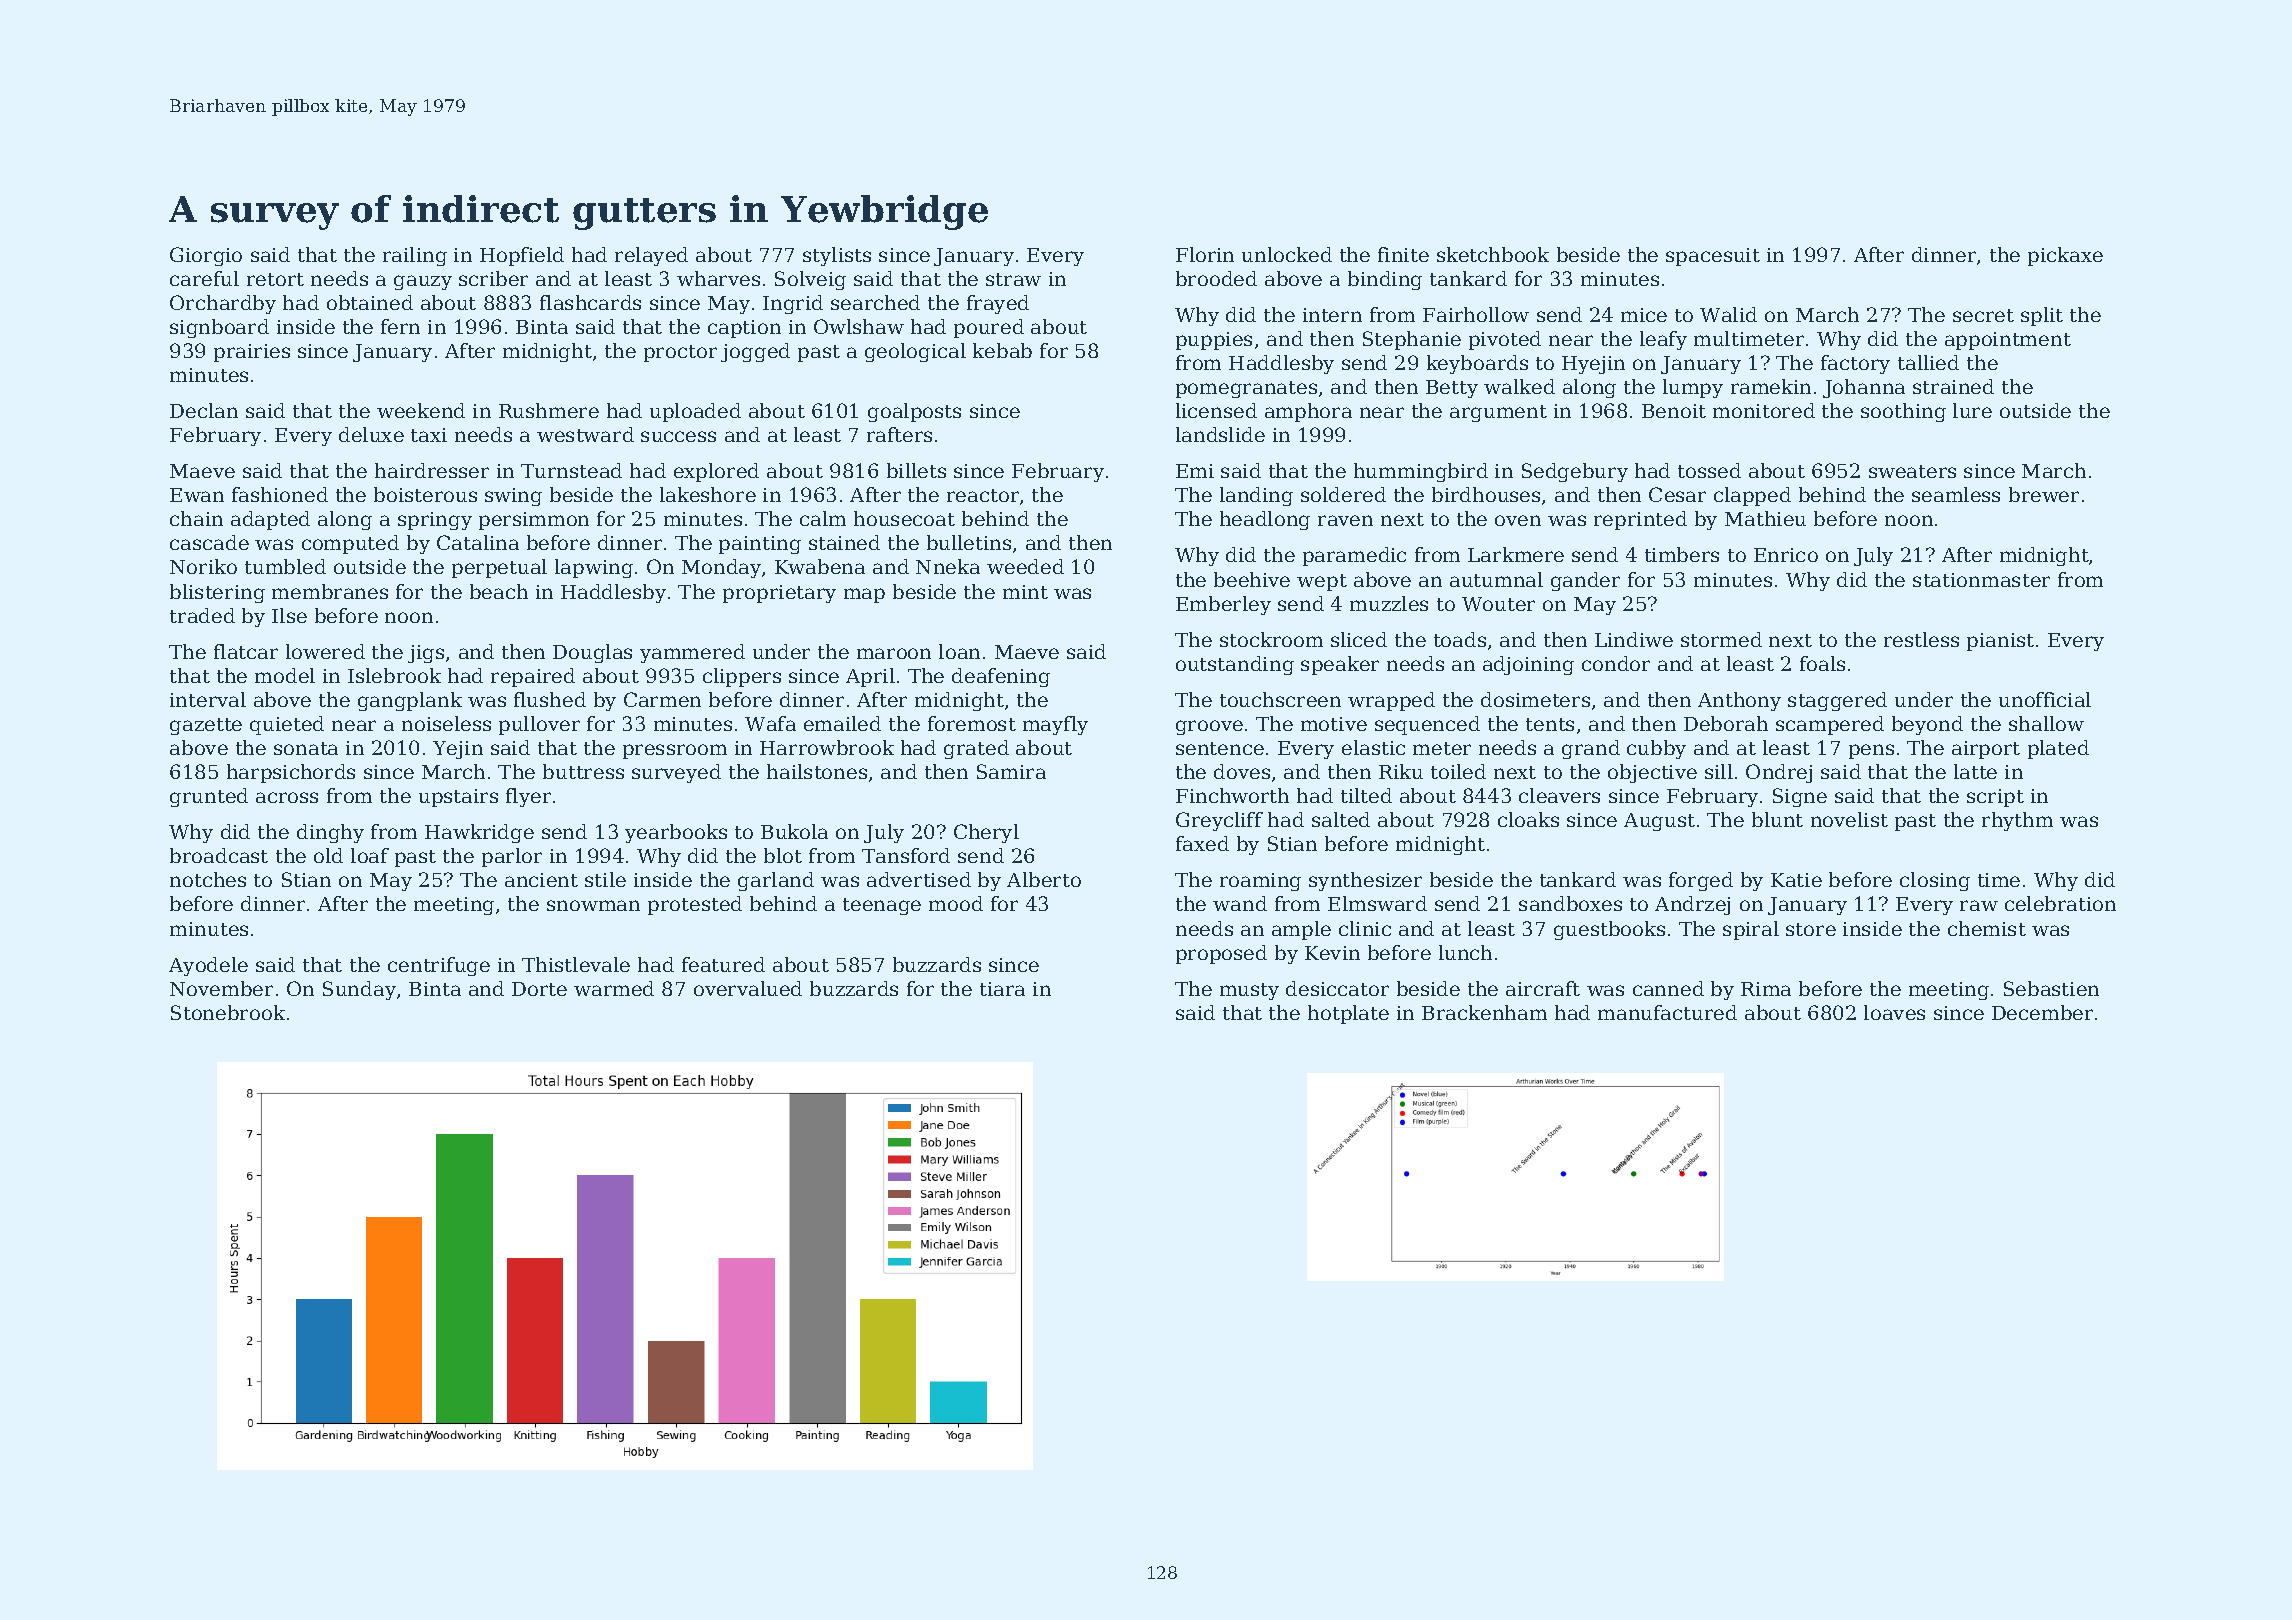 This screenshot has width=2292, height=1620. I want to click on flatcar, so click(246, 651).
